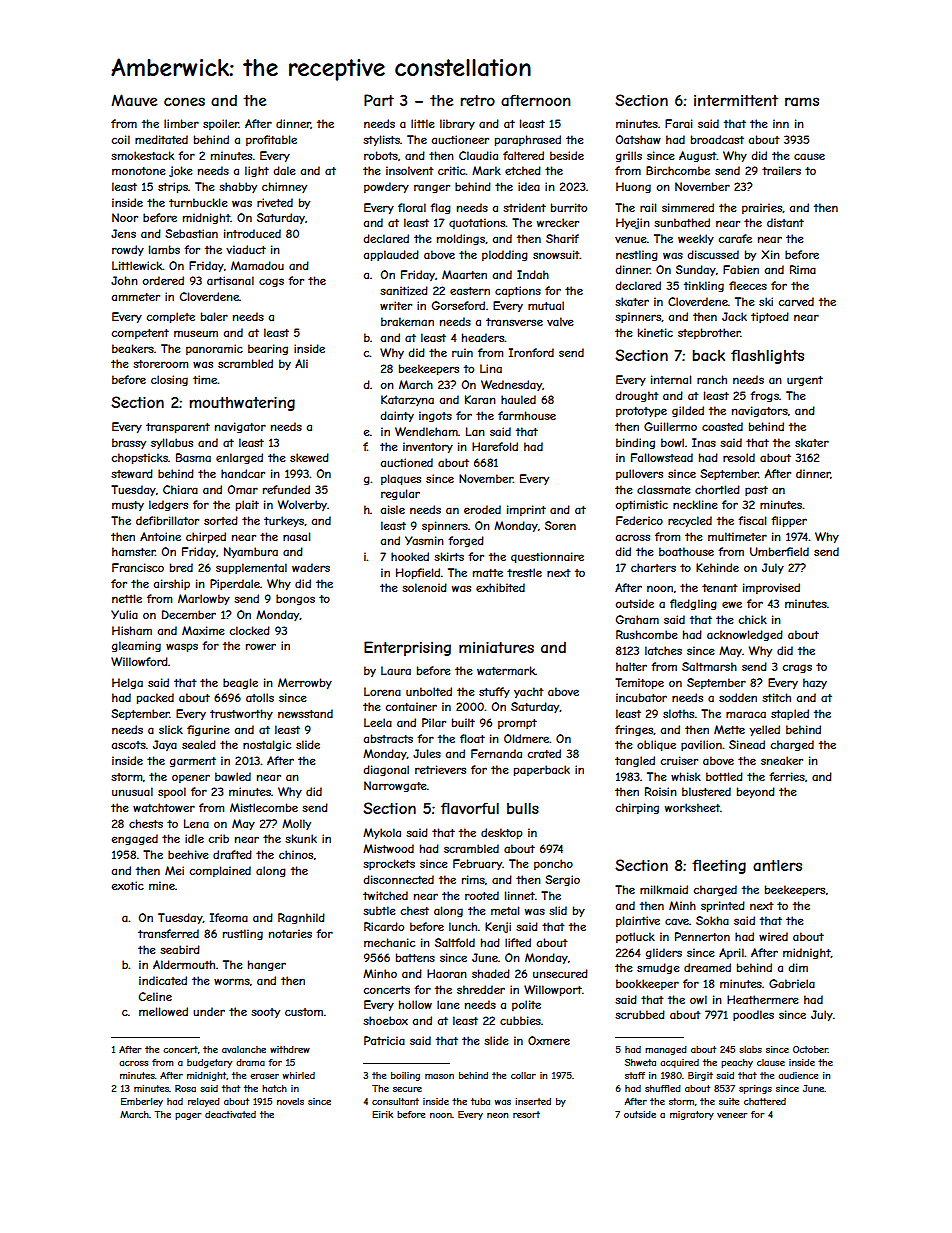 The height and width of the page is (1233, 952). I want to click on pager, so click(188, 1116).
